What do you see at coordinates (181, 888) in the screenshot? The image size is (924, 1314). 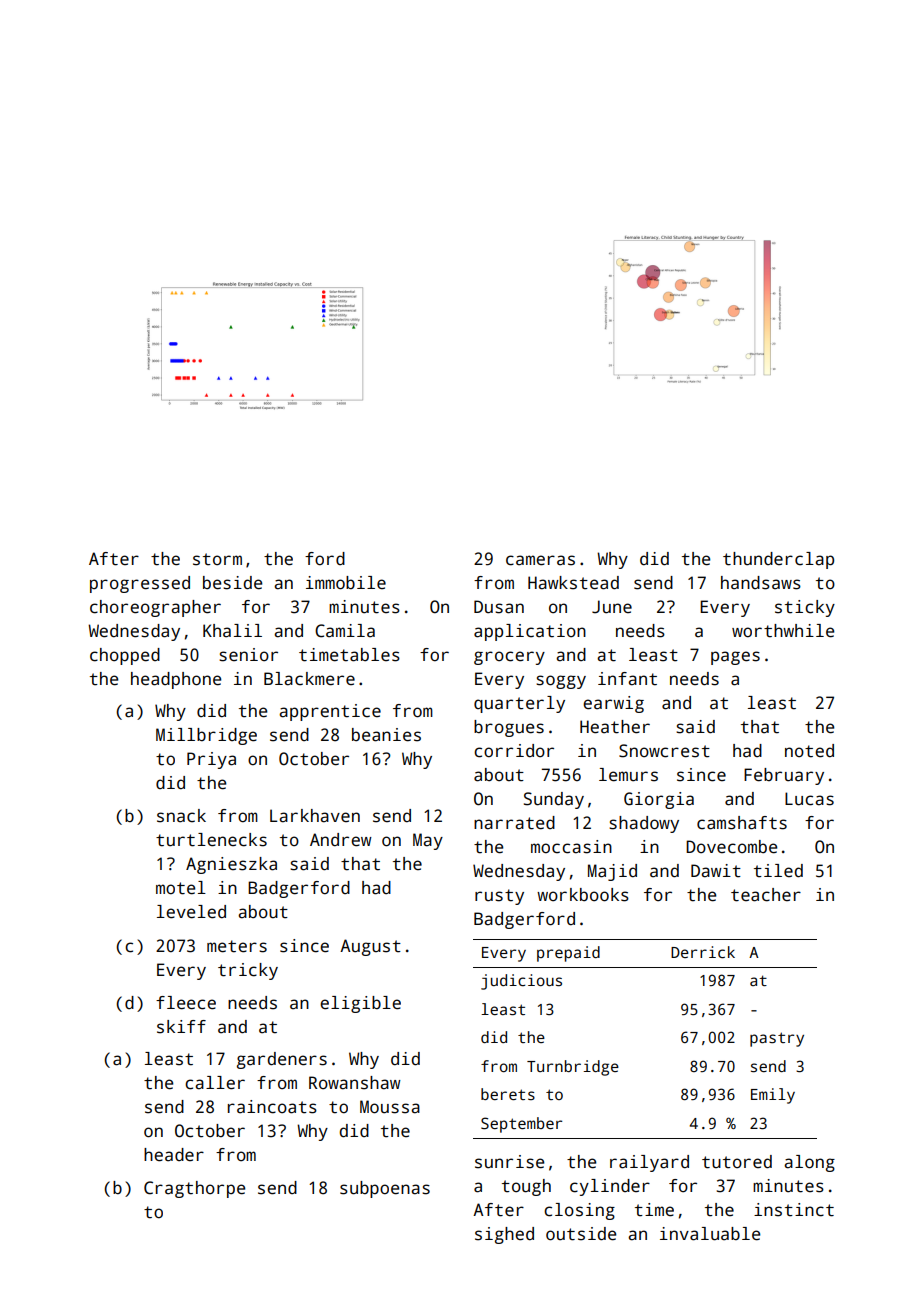 I see `motel` at bounding box center [181, 888].
